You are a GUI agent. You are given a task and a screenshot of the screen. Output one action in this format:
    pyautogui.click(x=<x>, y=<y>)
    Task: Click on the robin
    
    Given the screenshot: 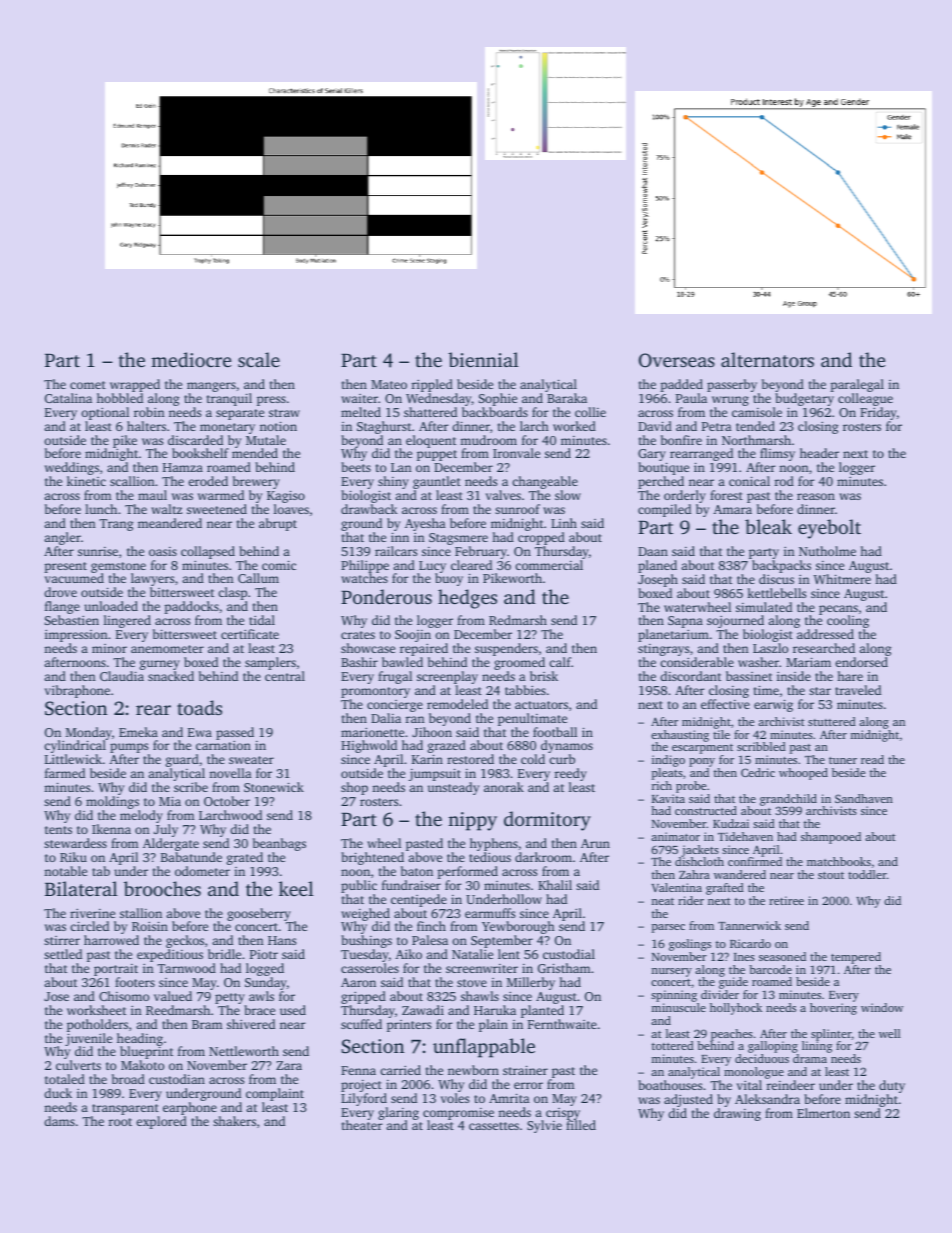 What is the action you would take?
    pyautogui.click(x=149, y=412)
